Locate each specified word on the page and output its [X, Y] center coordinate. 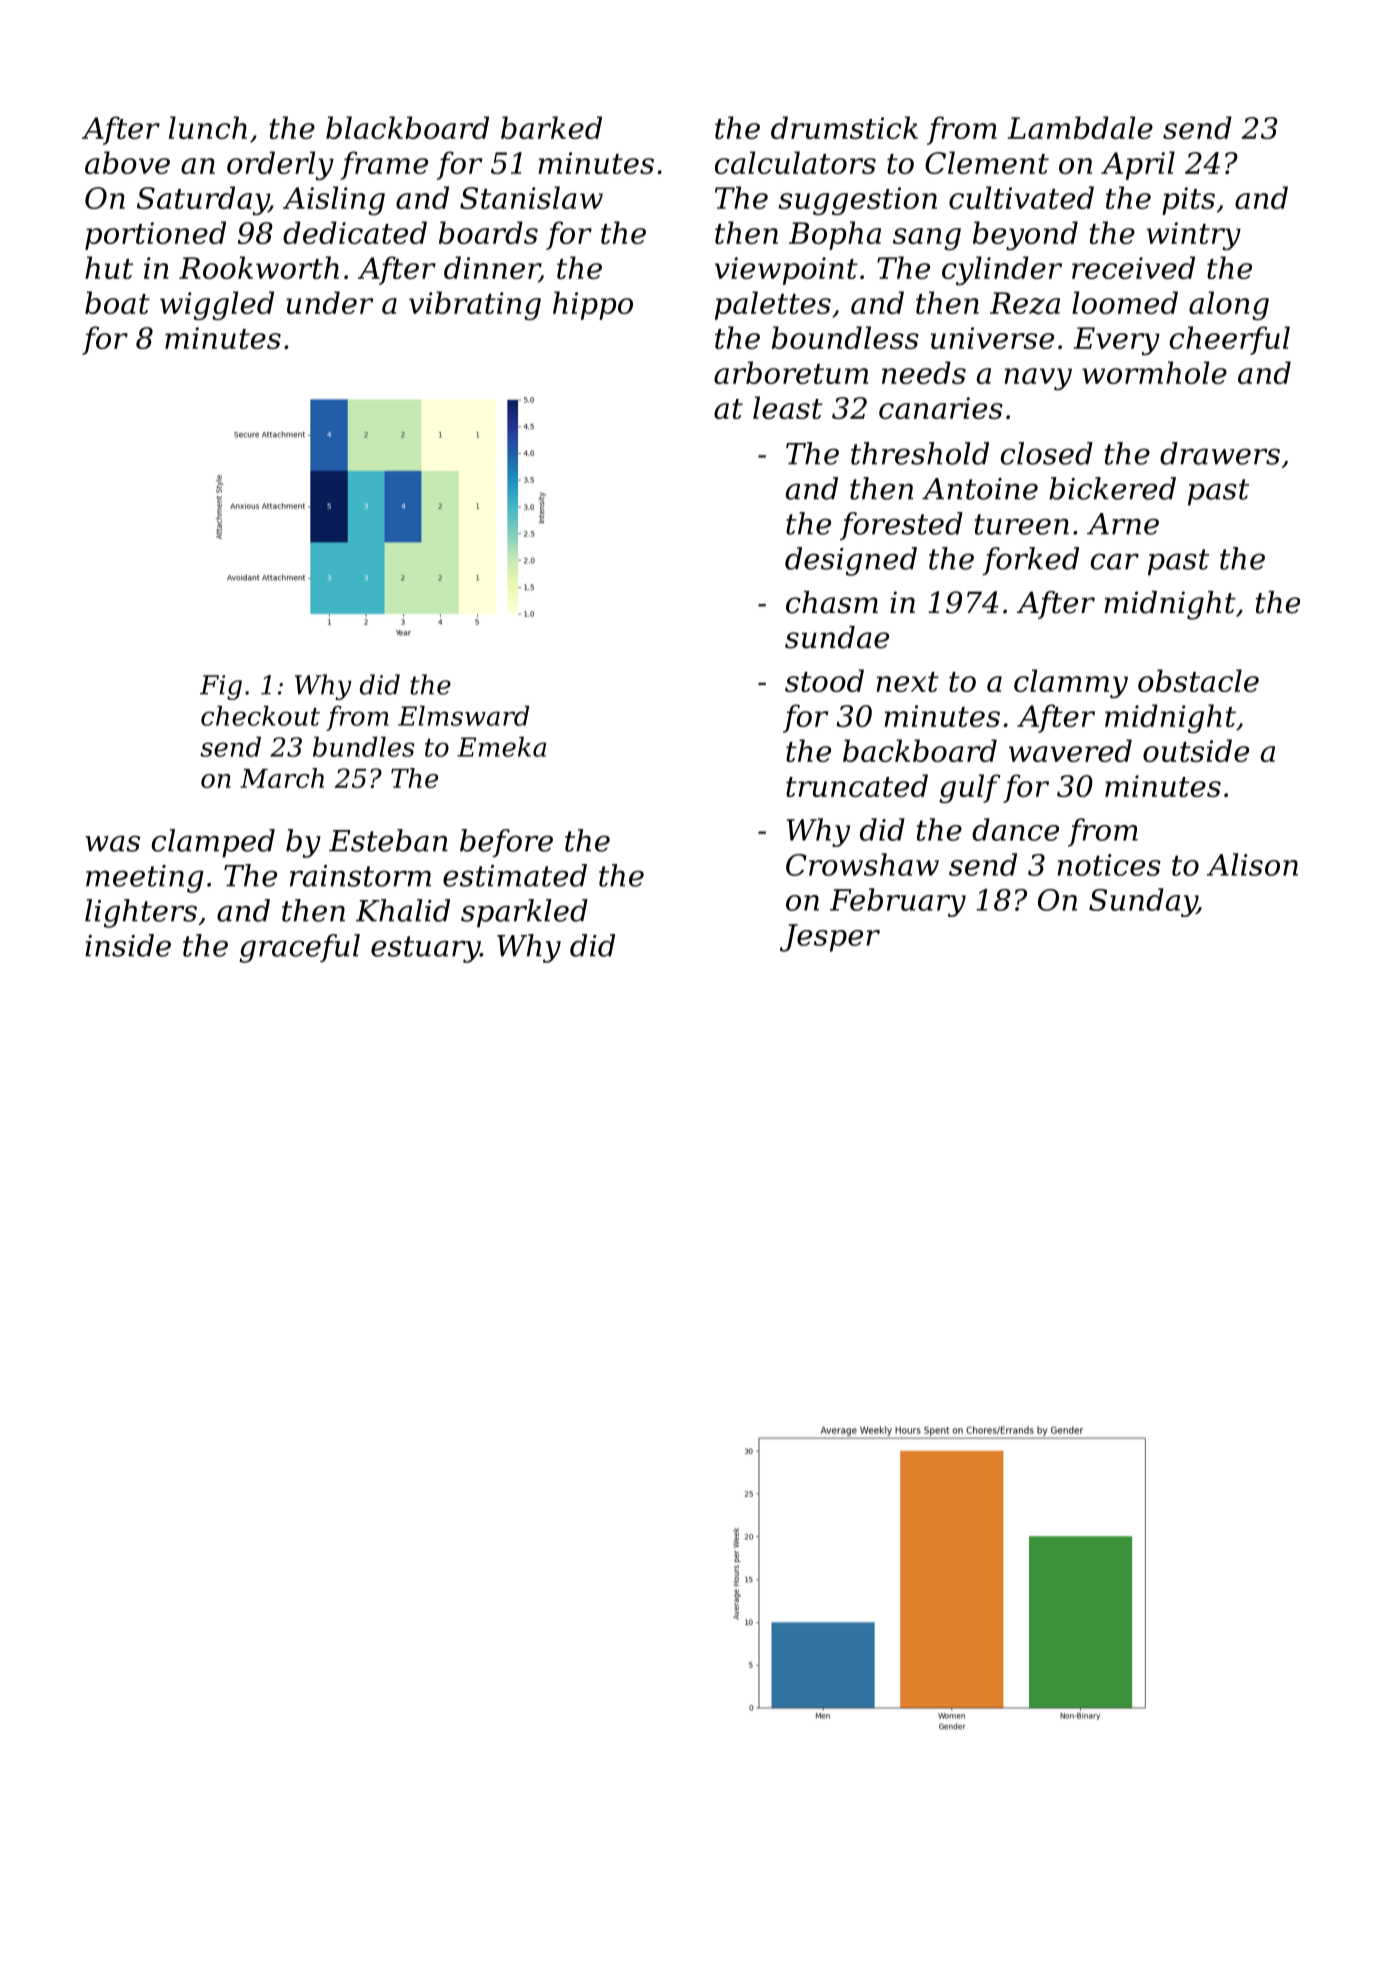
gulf [969, 788]
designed [851, 561]
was [113, 843]
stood [824, 680]
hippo [593, 305]
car [1115, 561]
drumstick [844, 127]
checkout [260, 716]
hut [109, 267]
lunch [208, 127]
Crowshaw [862, 864]
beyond [1025, 235]
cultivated [1021, 197]
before [506, 843]
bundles [364, 747]
